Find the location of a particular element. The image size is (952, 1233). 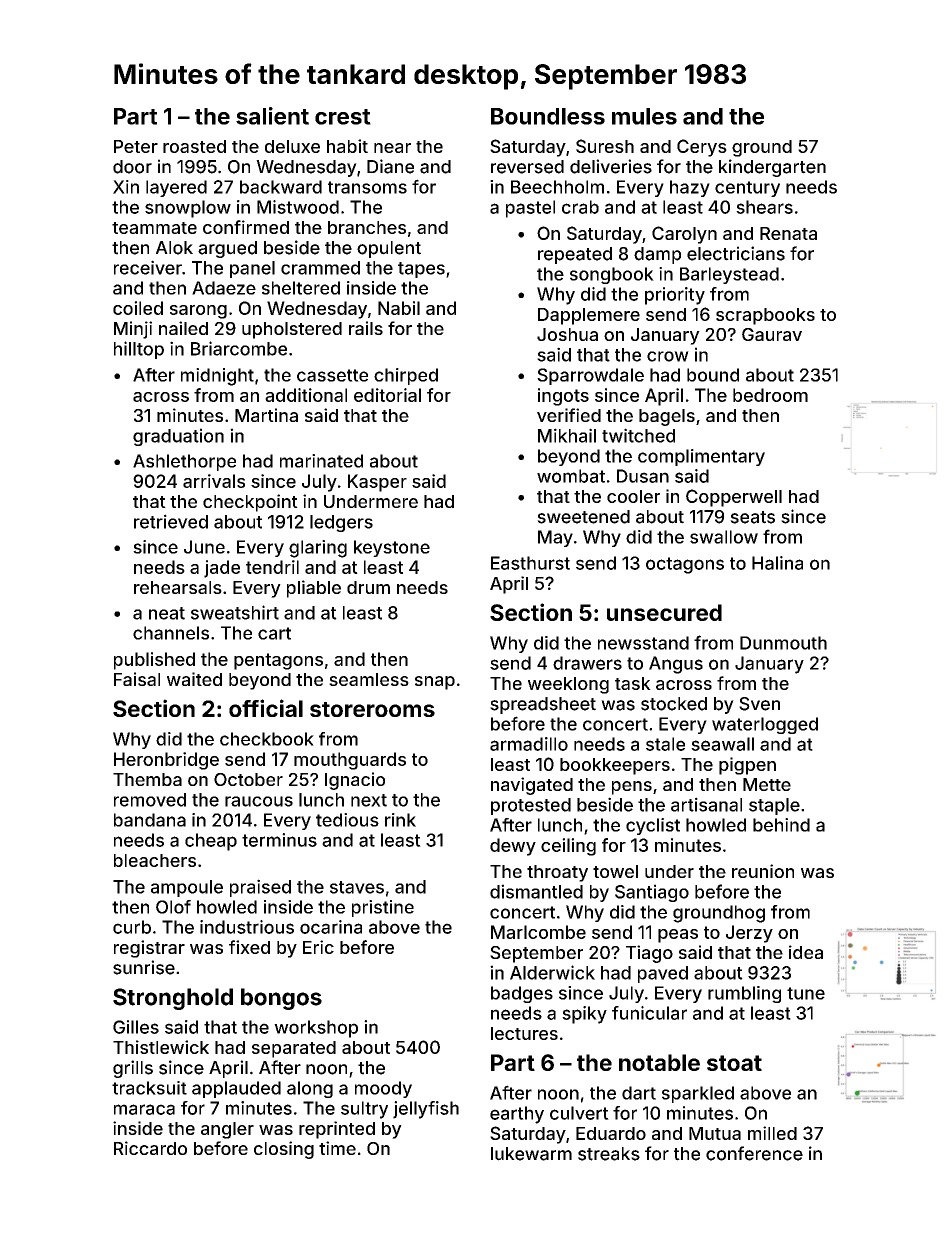

protested is located at coordinates (531, 806).
